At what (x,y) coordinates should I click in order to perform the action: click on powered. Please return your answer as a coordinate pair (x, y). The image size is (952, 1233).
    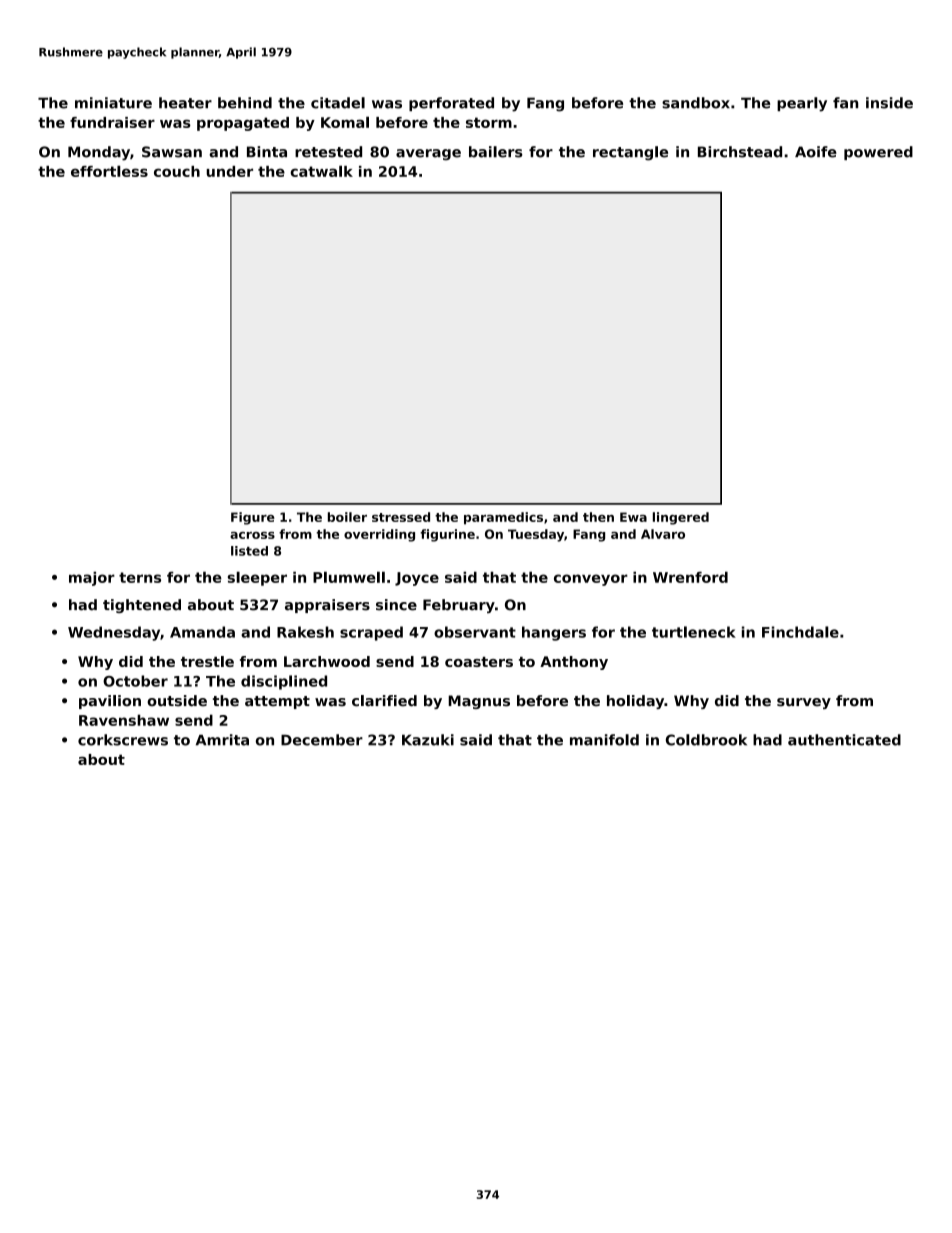
    Looking at the image, I should click on (878, 153).
